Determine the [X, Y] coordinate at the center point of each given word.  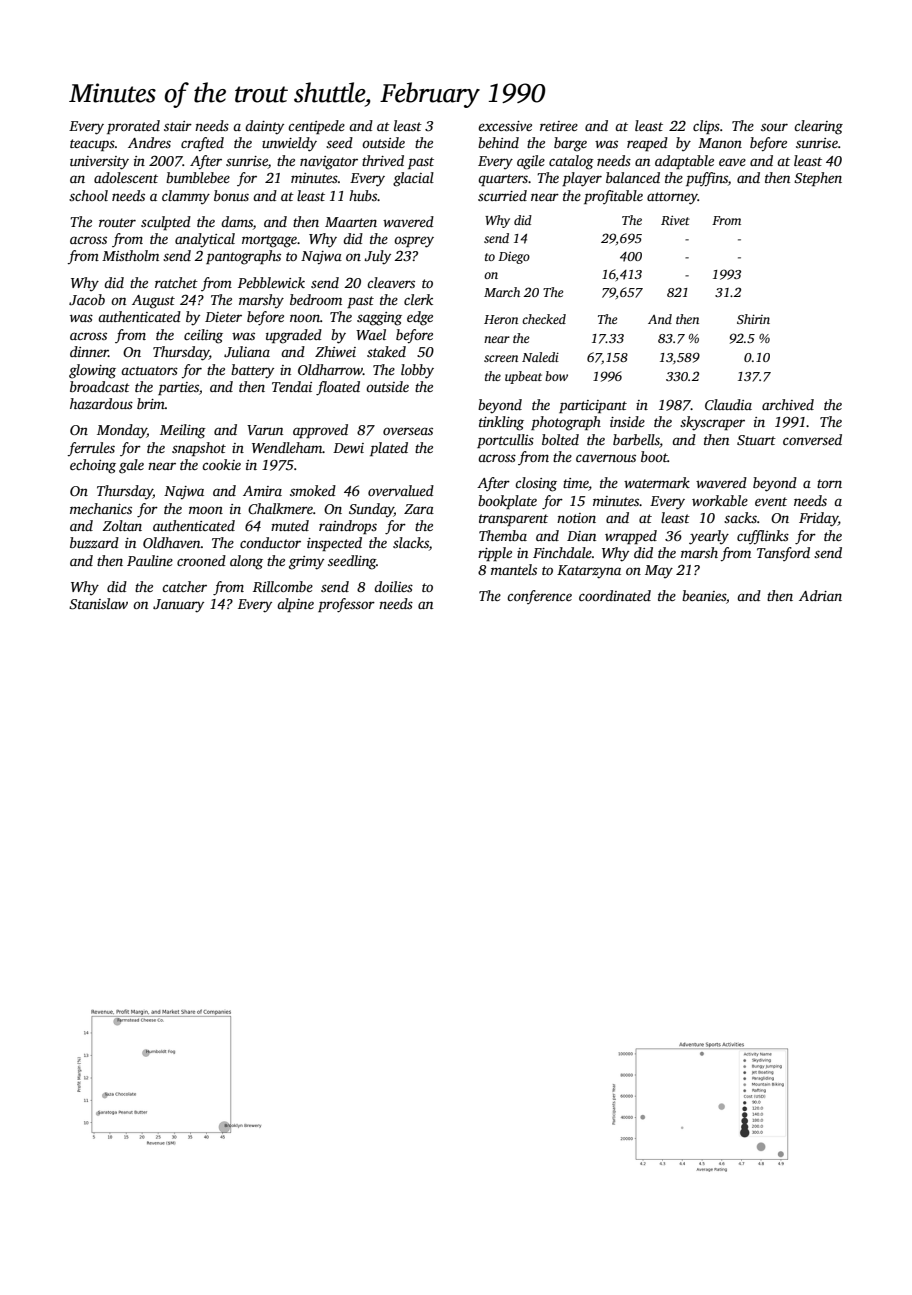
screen [501, 358]
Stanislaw [98, 603]
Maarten [351, 222]
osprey [414, 242]
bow [556, 376]
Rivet [675, 220]
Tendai [292, 386]
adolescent [126, 177]
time [575, 483]
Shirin [753, 319]
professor [346, 605]
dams [237, 221]
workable [720, 500]
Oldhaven [172, 542]
